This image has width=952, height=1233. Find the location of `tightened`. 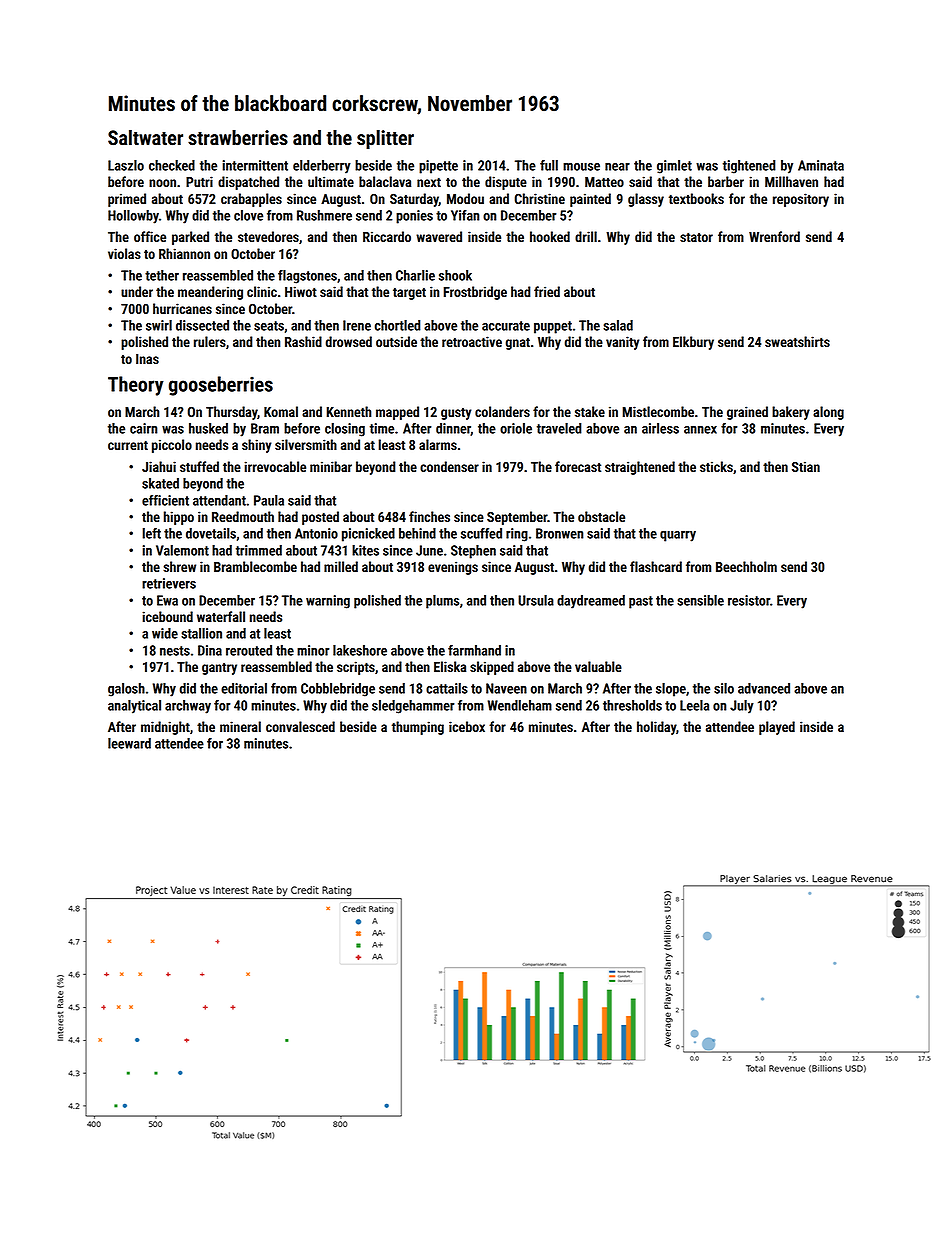

tightened is located at coordinates (749, 167).
